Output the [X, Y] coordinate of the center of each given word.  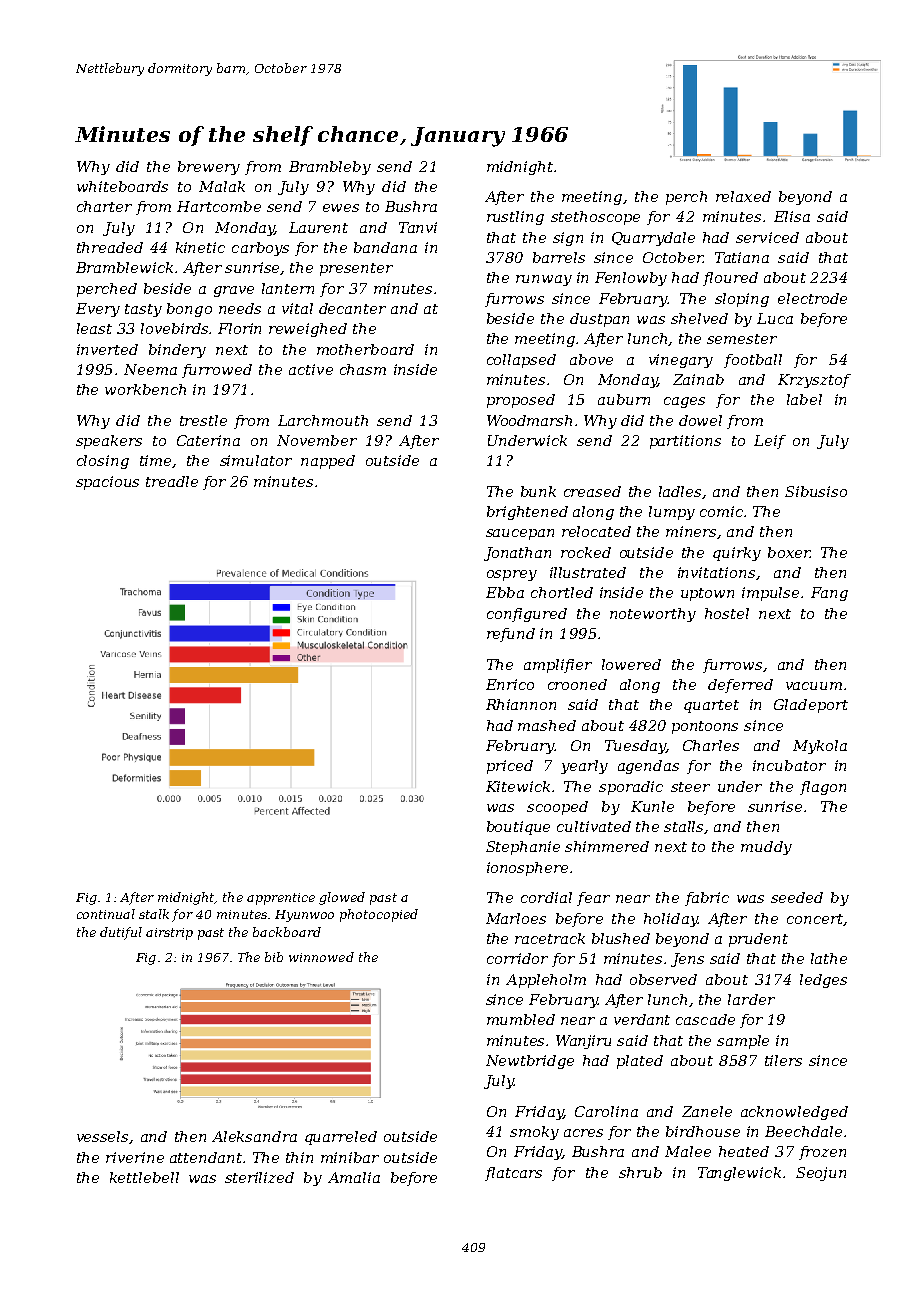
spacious [107, 483]
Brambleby [330, 168]
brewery [209, 168]
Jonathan [517, 554]
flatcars [513, 1174]
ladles [680, 491]
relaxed [743, 196]
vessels [102, 1136]
